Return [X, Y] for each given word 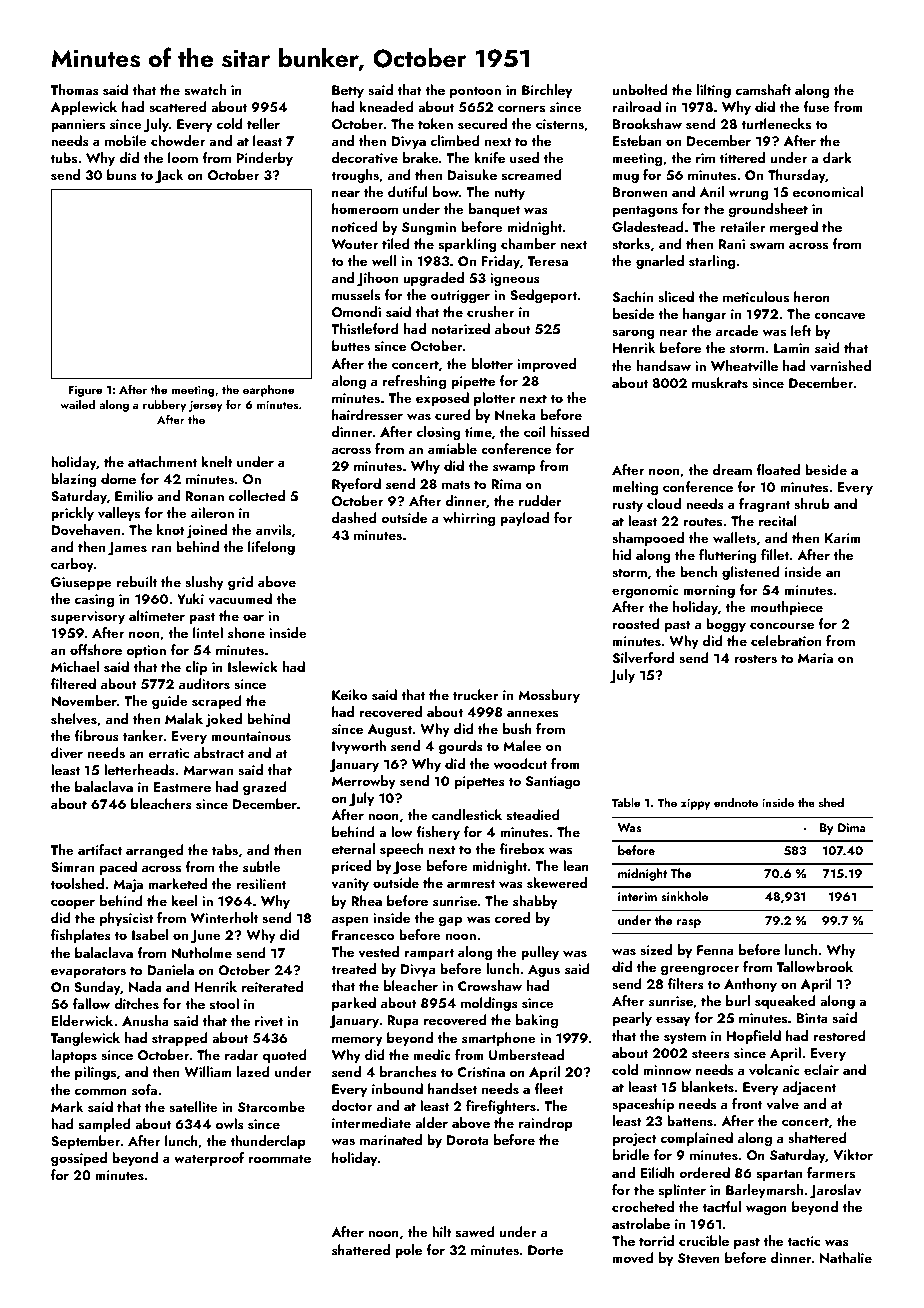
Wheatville [744, 365]
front [747, 1103]
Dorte [545, 1250]
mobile [126, 140]
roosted [636, 623]
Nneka [515, 414]
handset [452, 1089]
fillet [775, 554]
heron [812, 296]
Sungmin [429, 228]
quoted [285, 1056]
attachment [162, 461]
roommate [280, 1158]
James [127, 548]
